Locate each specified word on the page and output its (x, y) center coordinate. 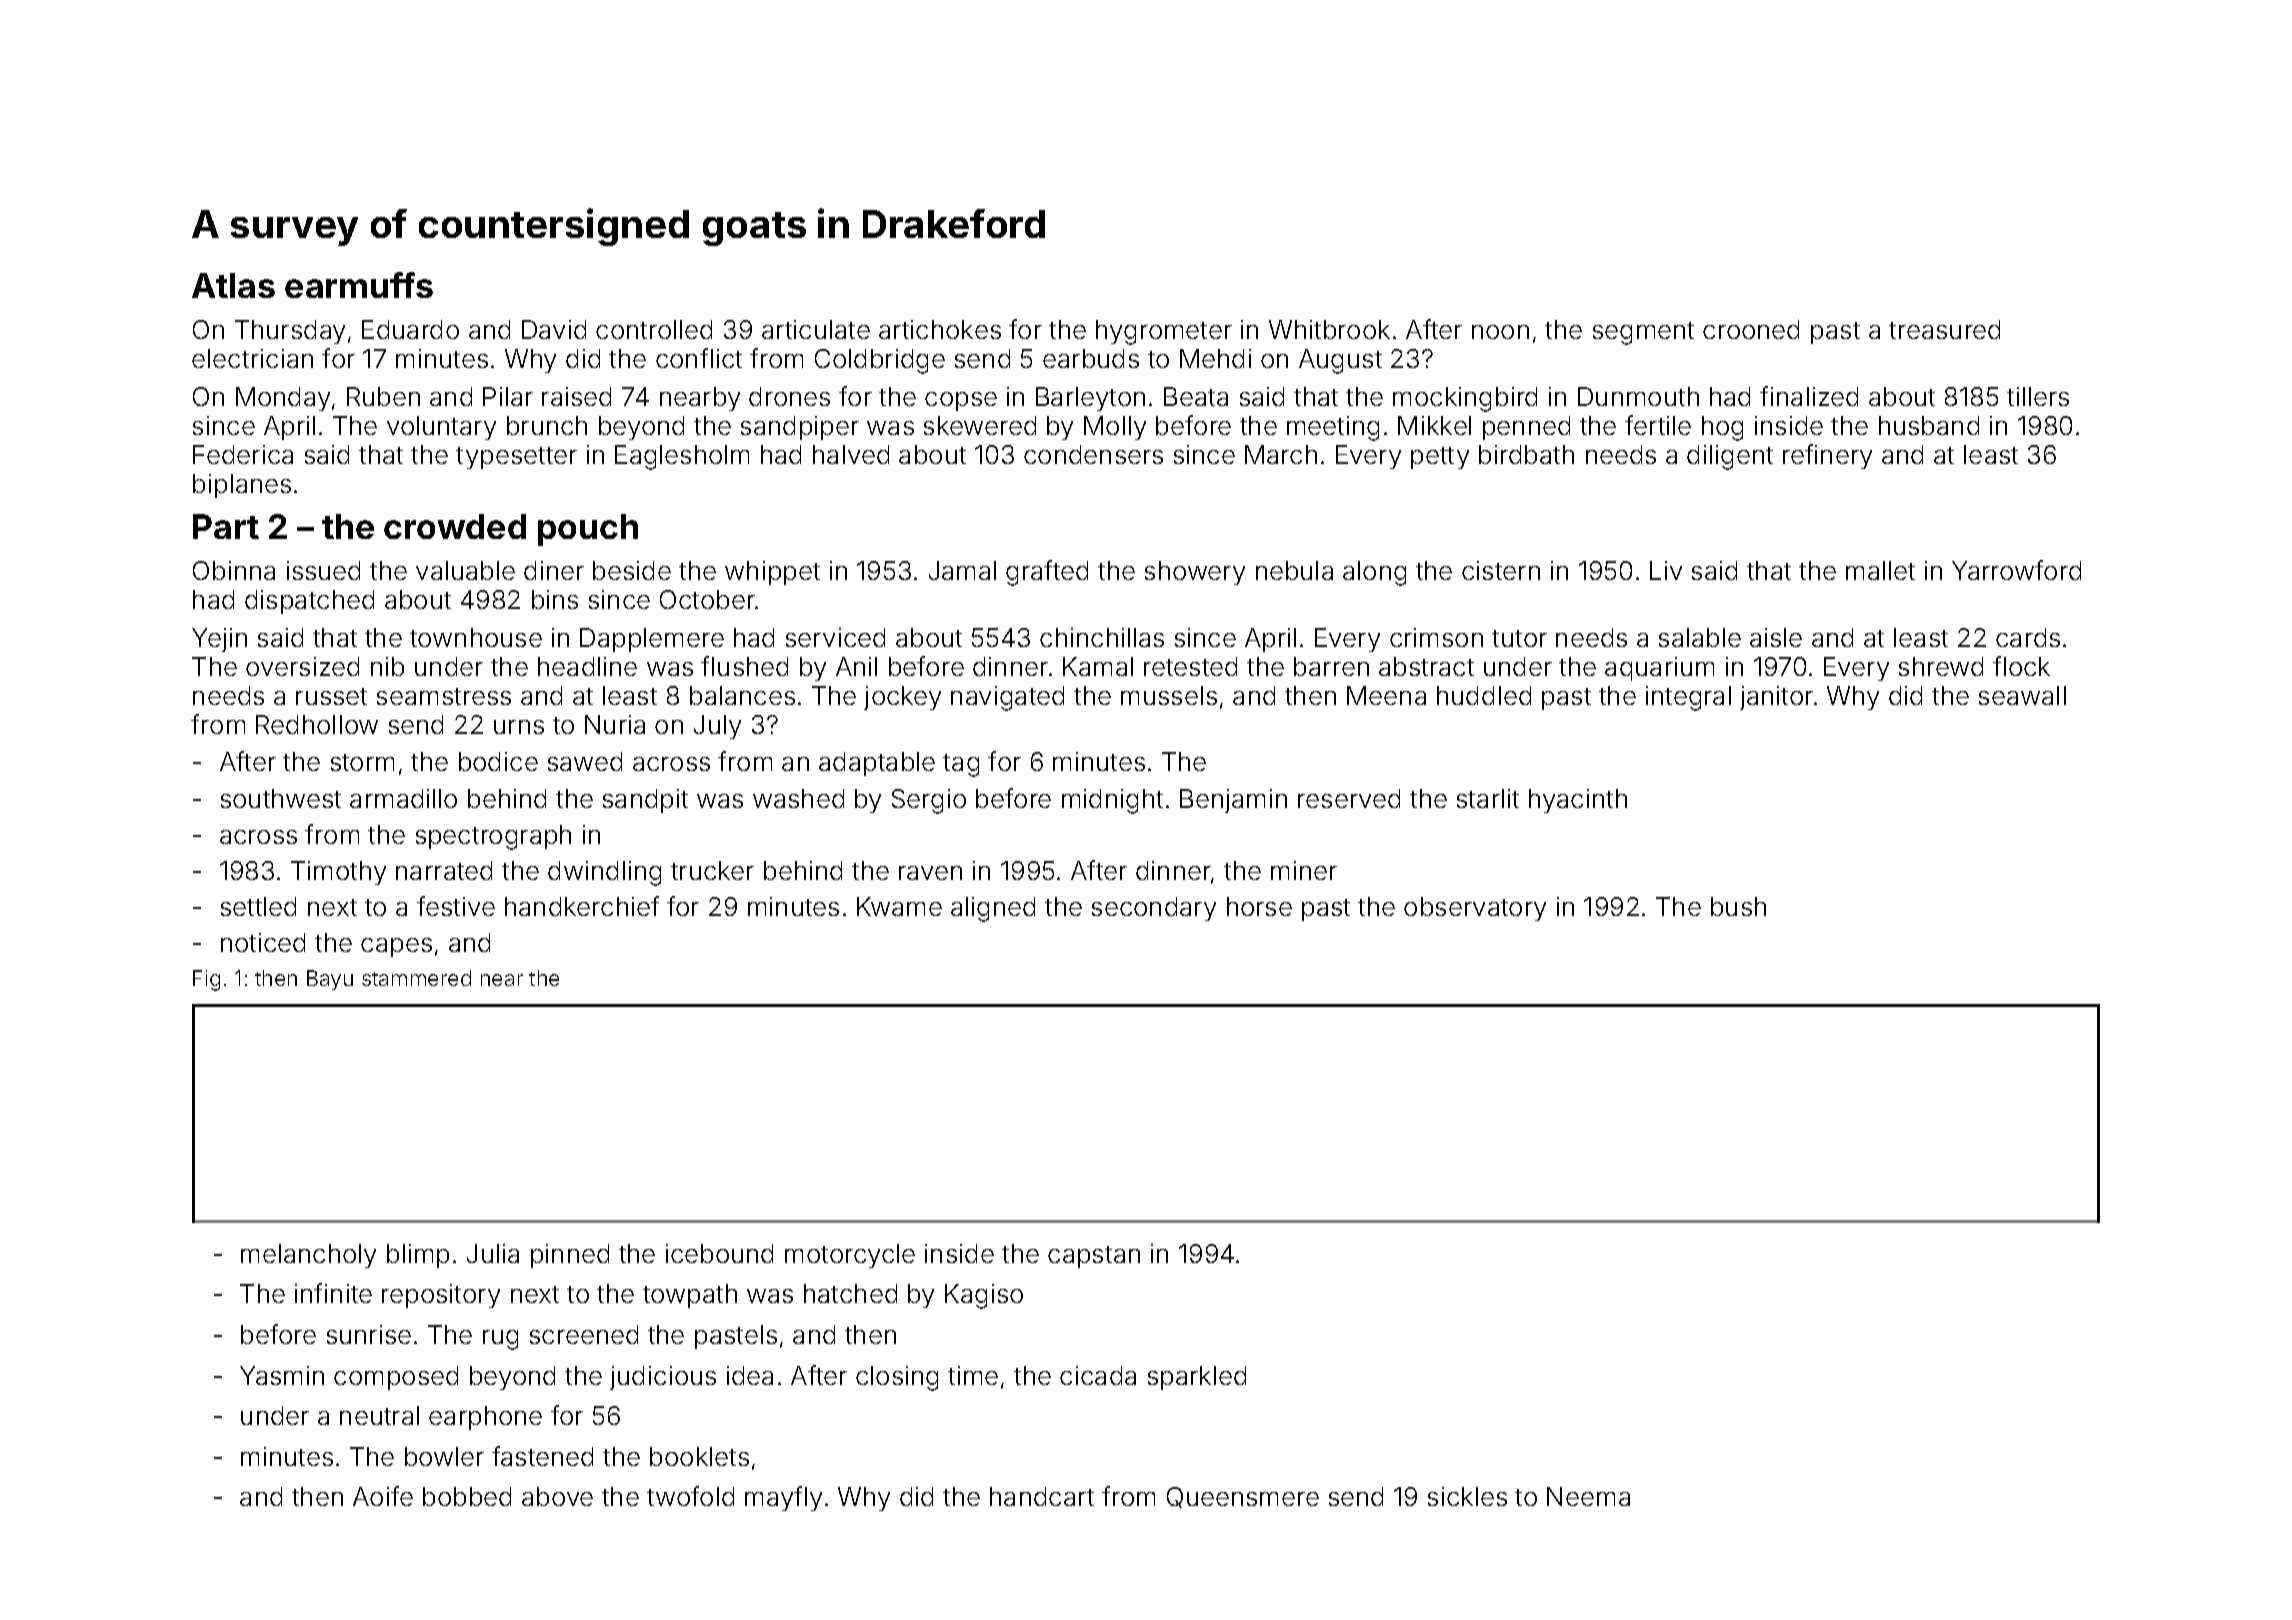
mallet (1880, 570)
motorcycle (850, 1256)
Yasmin (282, 1375)
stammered (416, 978)
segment (1643, 333)
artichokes (940, 329)
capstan (1094, 1257)
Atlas (233, 285)
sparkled (1197, 1378)
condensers (1093, 454)
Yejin (219, 640)
